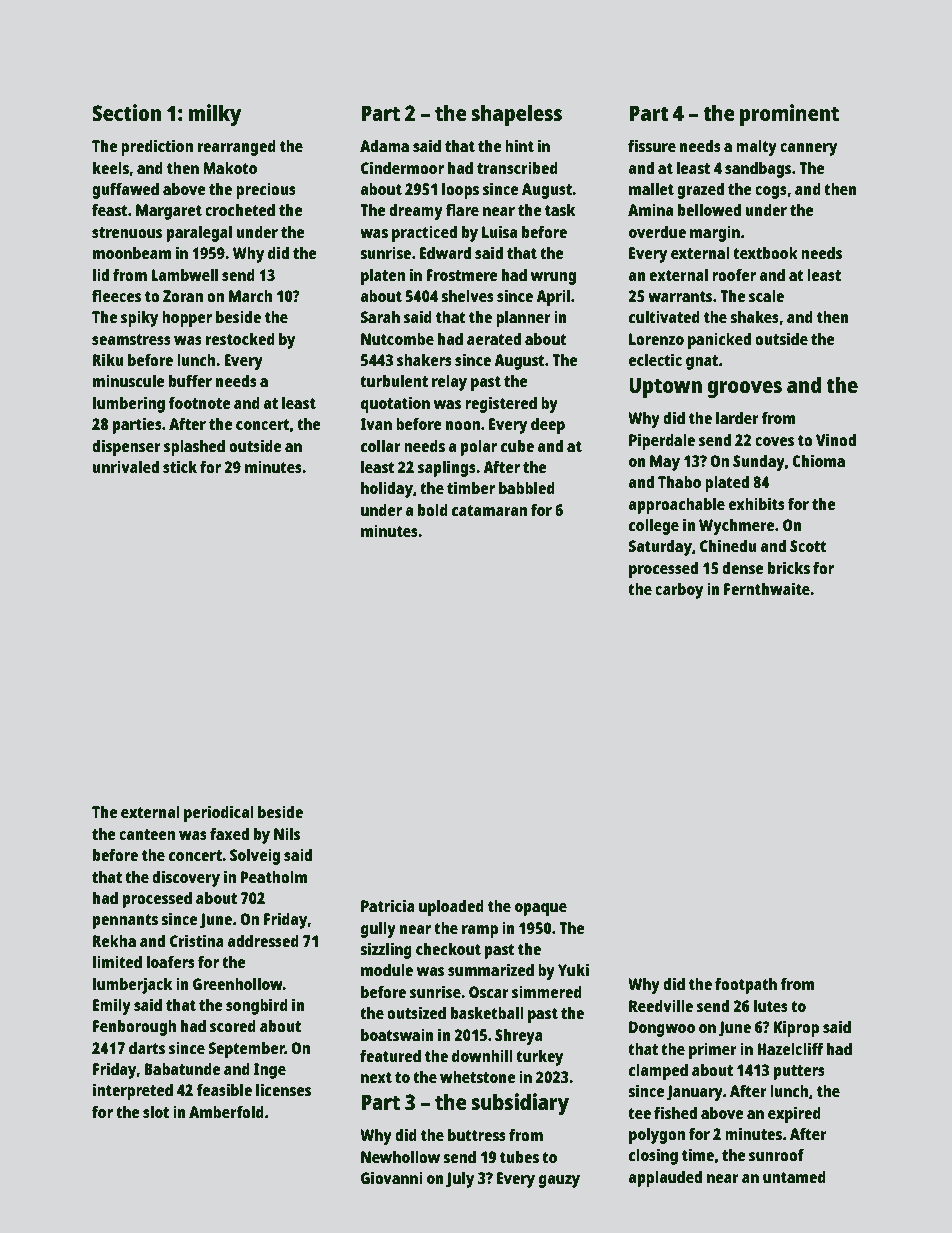  Describe the element at coordinates (219, 813) in the screenshot. I see `periodical` at that location.
